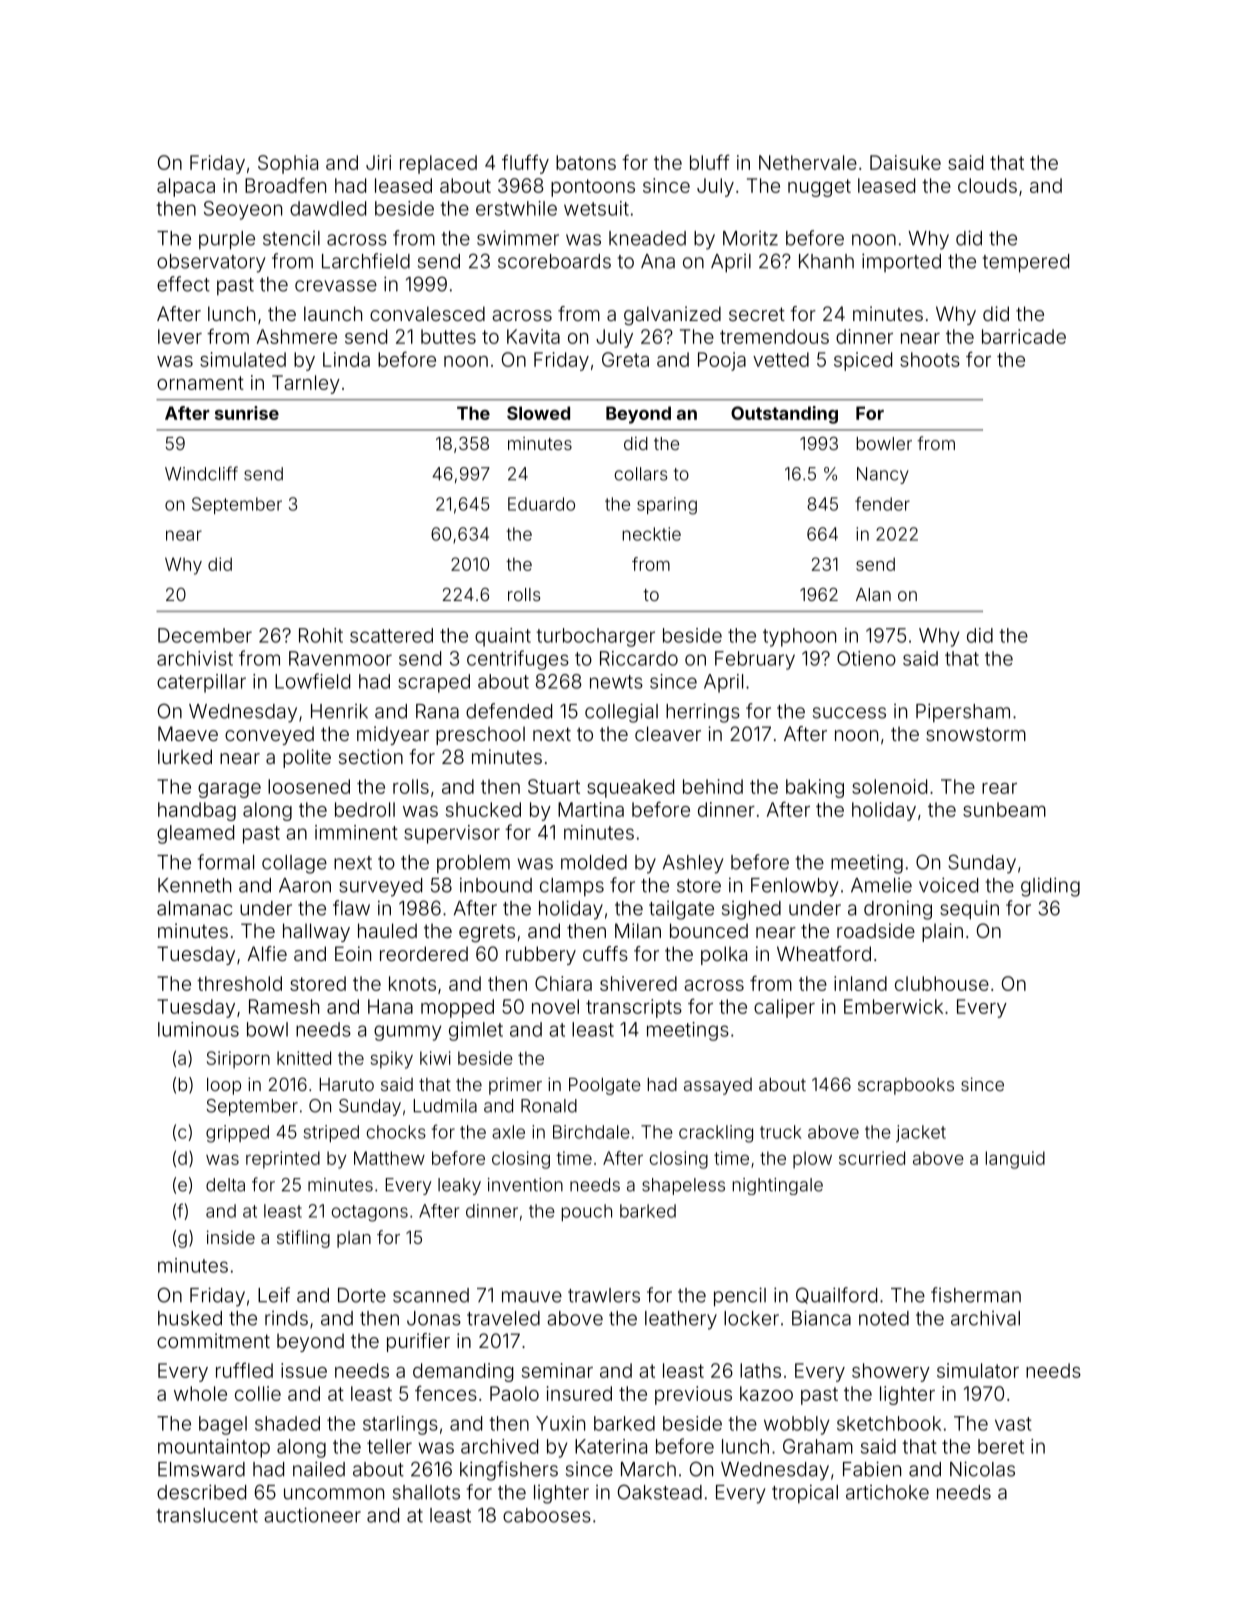  Describe the element at coordinates (516, 208) in the screenshot. I see `erstwhile` at that location.
